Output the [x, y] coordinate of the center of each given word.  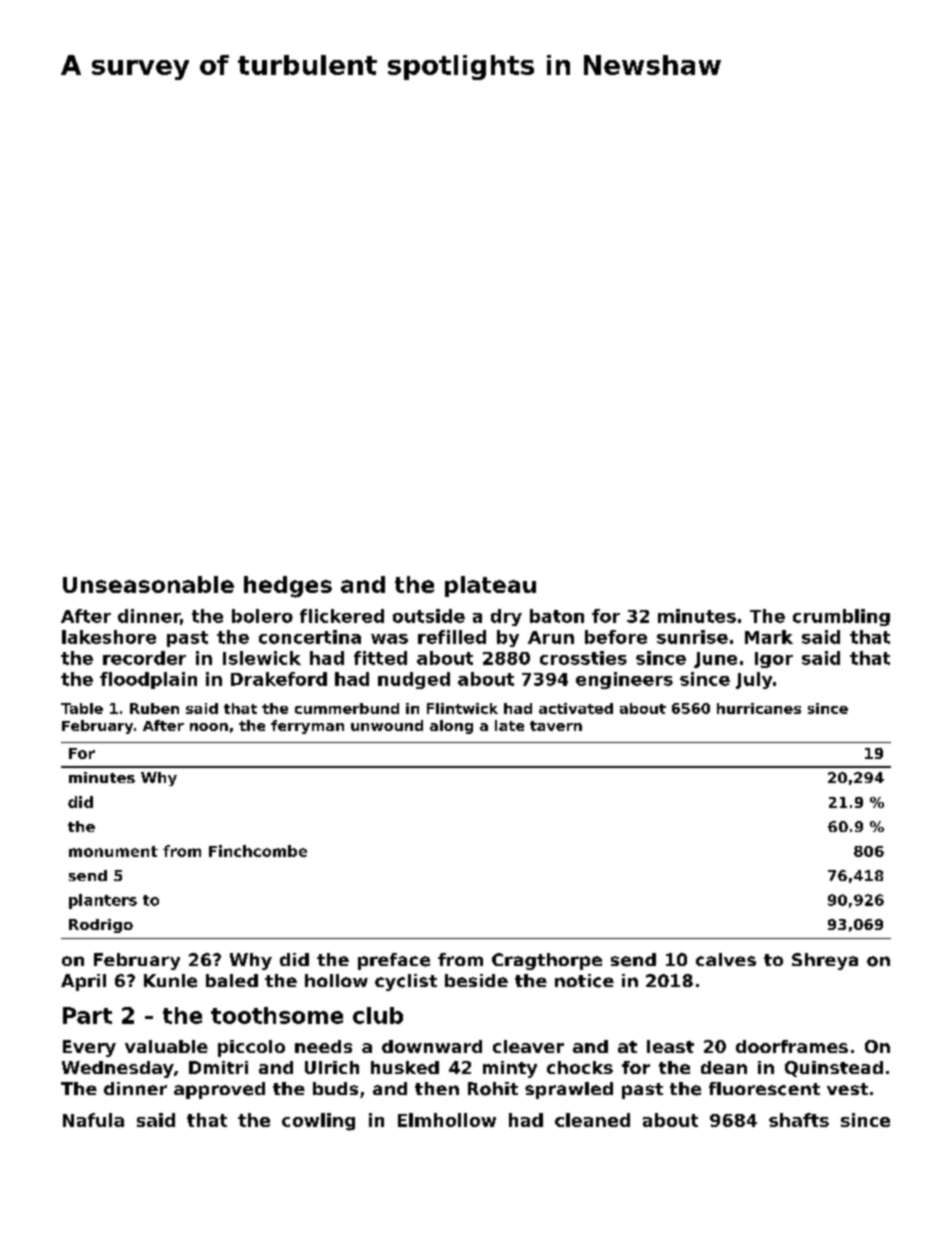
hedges [288, 587]
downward [432, 1046]
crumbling [841, 617]
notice [584, 981]
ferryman [307, 727]
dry [506, 617]
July [754, 680]
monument [113, 851]
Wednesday [118, 1069]
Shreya [825, 961]
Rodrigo [101, 926]
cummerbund [347, 708]
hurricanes [759, 708]
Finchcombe [258, 851]
